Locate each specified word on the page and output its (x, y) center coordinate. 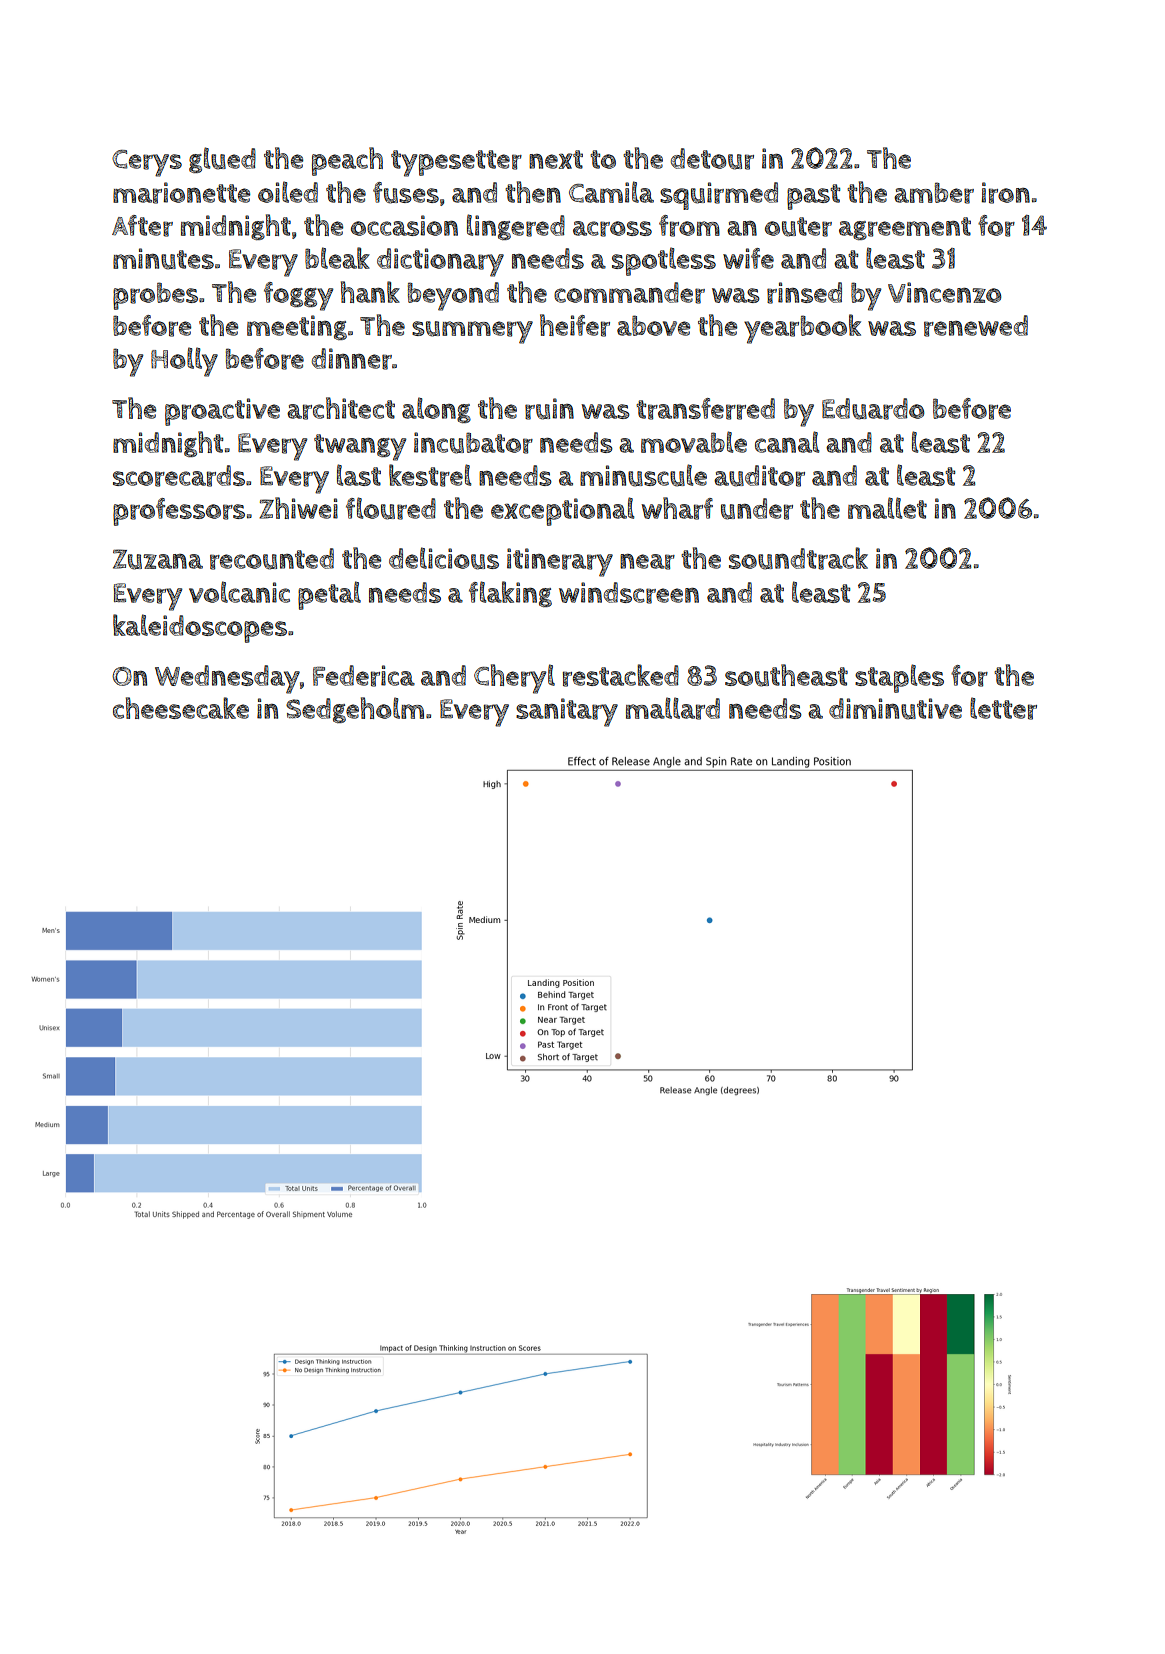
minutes (163, 259)
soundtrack (798, 558)
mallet (887, 508)
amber (934, 193)
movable (694, 442)
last (359, 475)
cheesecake (181, 708)
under (757, 509)
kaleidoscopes (200, 628)
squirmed (719, 196)
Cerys (147, 163)
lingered (516, 227)
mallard (673, 708)
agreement (905, 228)
